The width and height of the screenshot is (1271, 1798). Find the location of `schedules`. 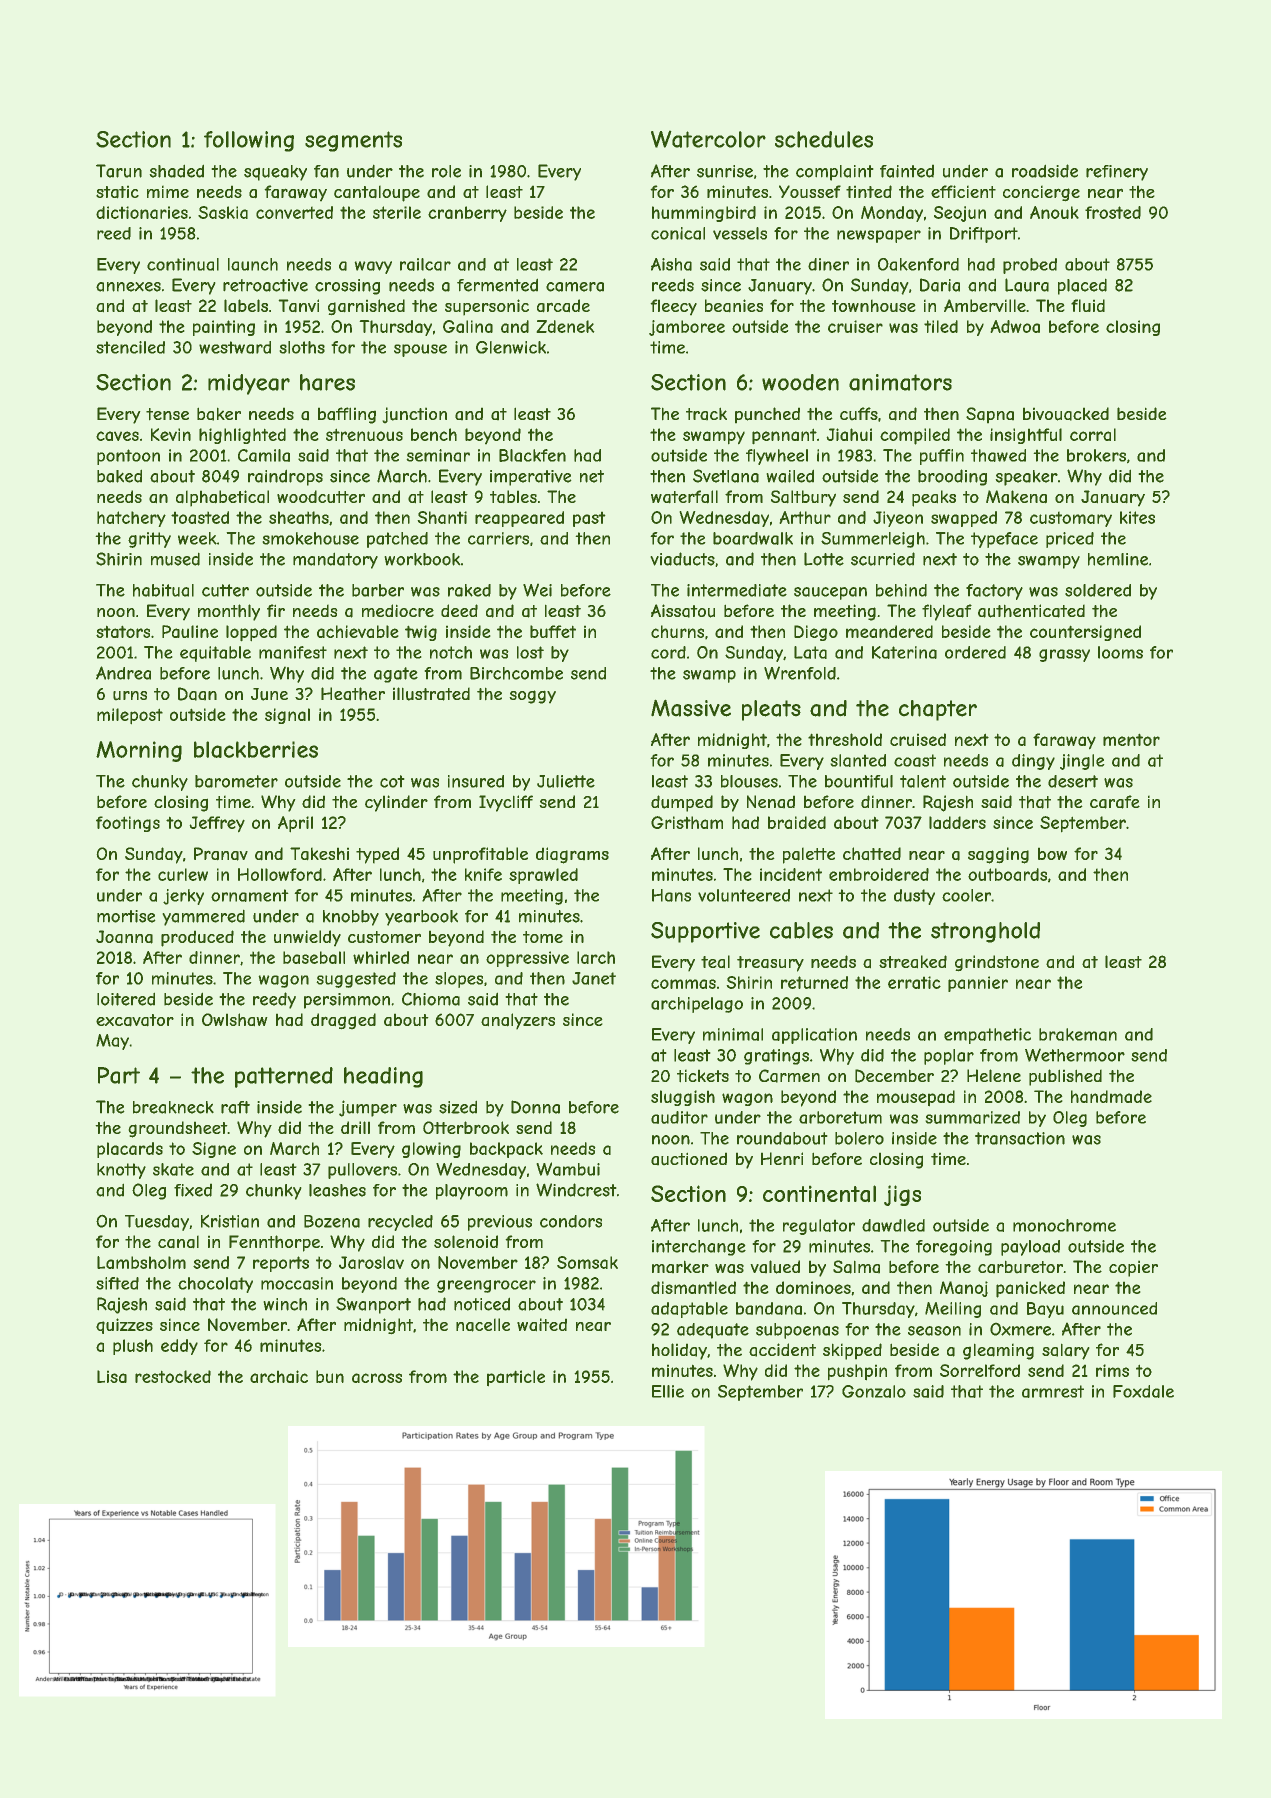

schedules is located at coordinates (824, 139).
